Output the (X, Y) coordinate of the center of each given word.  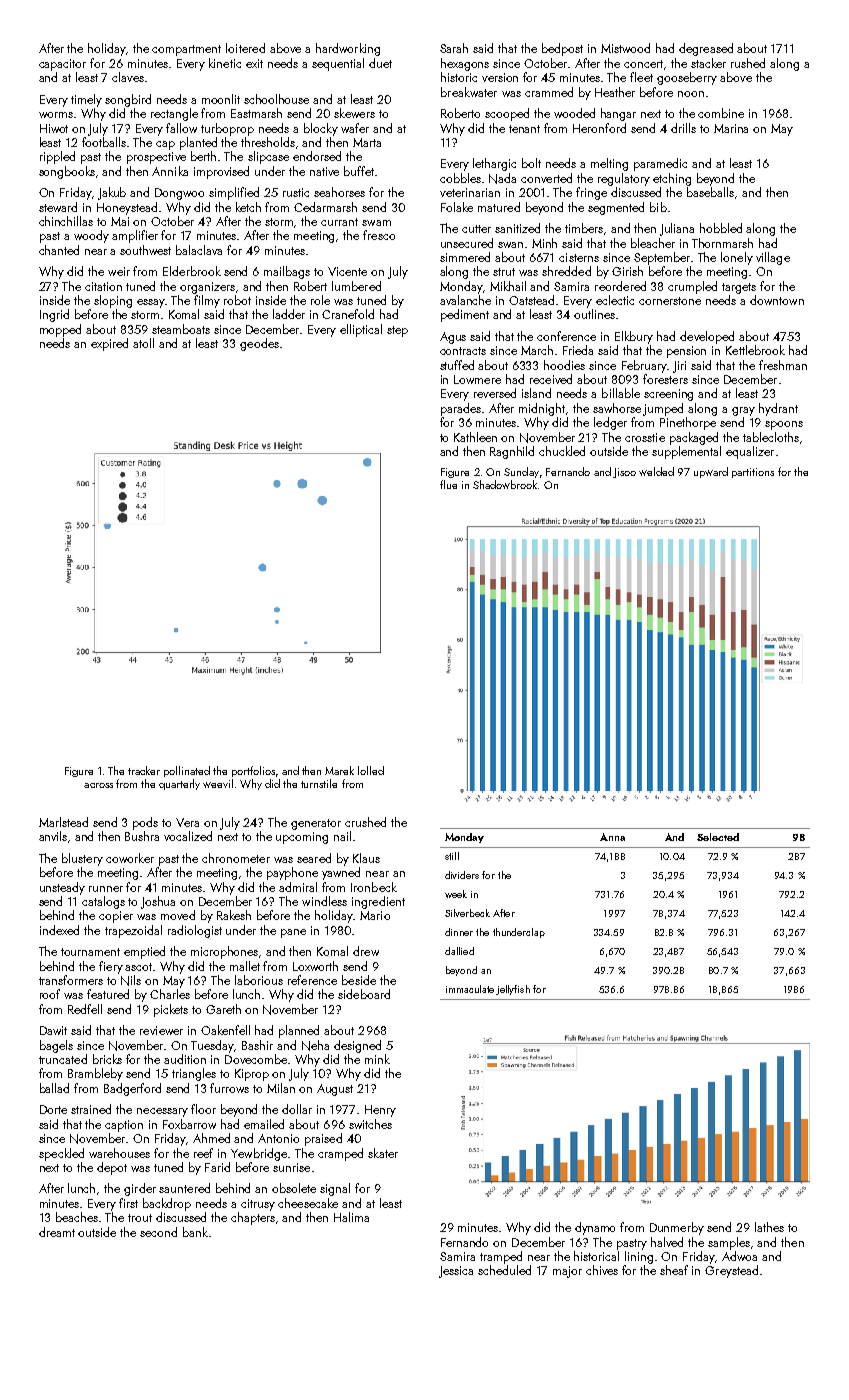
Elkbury (634, 337)
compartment (186, 50)
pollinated (187, 771)
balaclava (199, 250)
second (158, 1232)
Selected (718, 837)
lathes (769, 1227)
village (773, 258)
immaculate (470, 989)
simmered (465, 257)
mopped (60, 330)
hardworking (348, 49)
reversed (495, 393)
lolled (371, 770)
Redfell (85, 1009)
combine (721, 113)
